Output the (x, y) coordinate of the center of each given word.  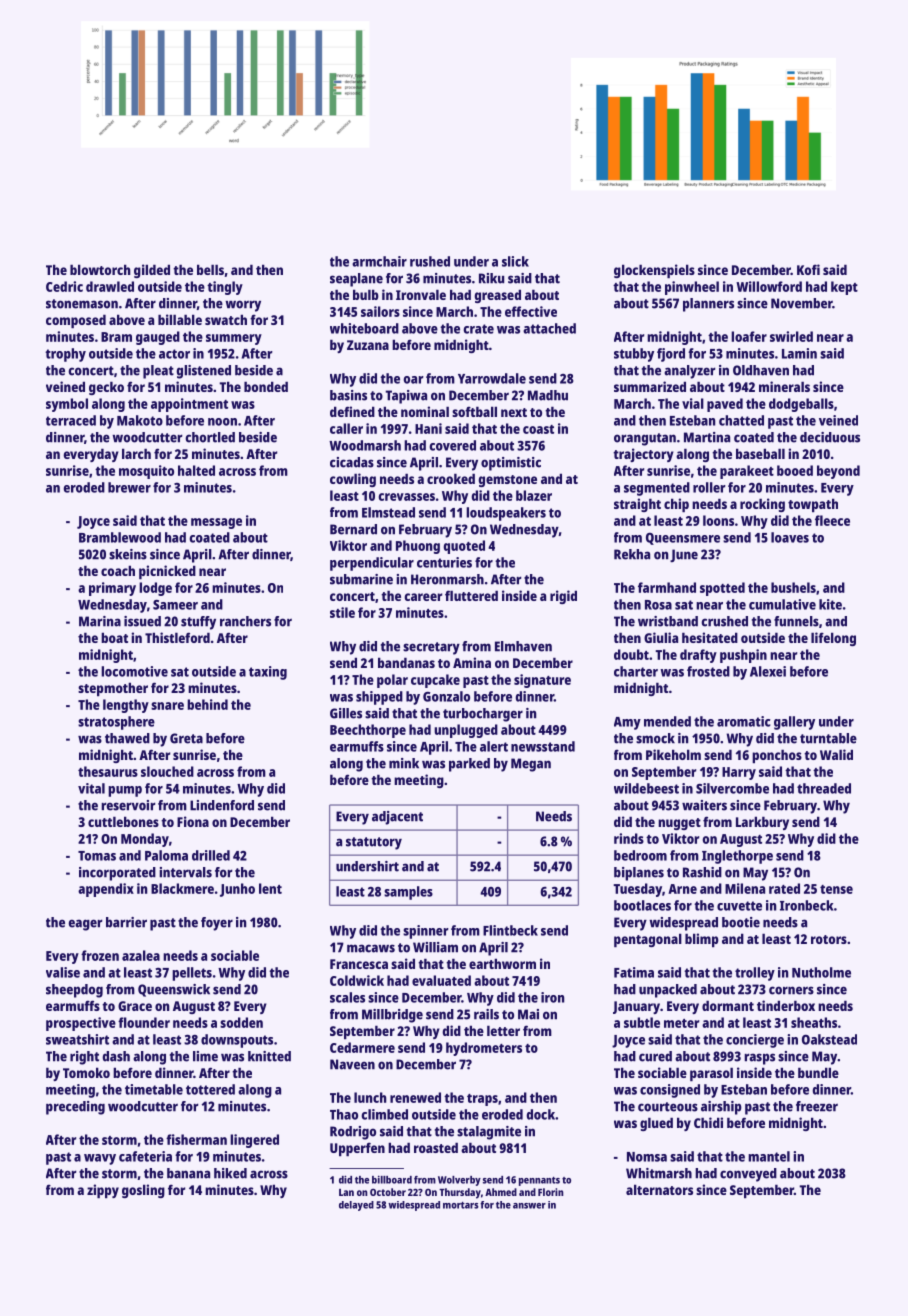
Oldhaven (761, 370)
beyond (838, 472)
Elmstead (388, 512)
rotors (829, 939)
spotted (722, 589)
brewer (129, 487)
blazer (534, 495)
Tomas (97, 856)
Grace (135, 1006)
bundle (818, 1072)
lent (270, 888)
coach (118, 570)
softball (474, 411)
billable (180, 319)
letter (503, 1030)
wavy (100, 1159)
